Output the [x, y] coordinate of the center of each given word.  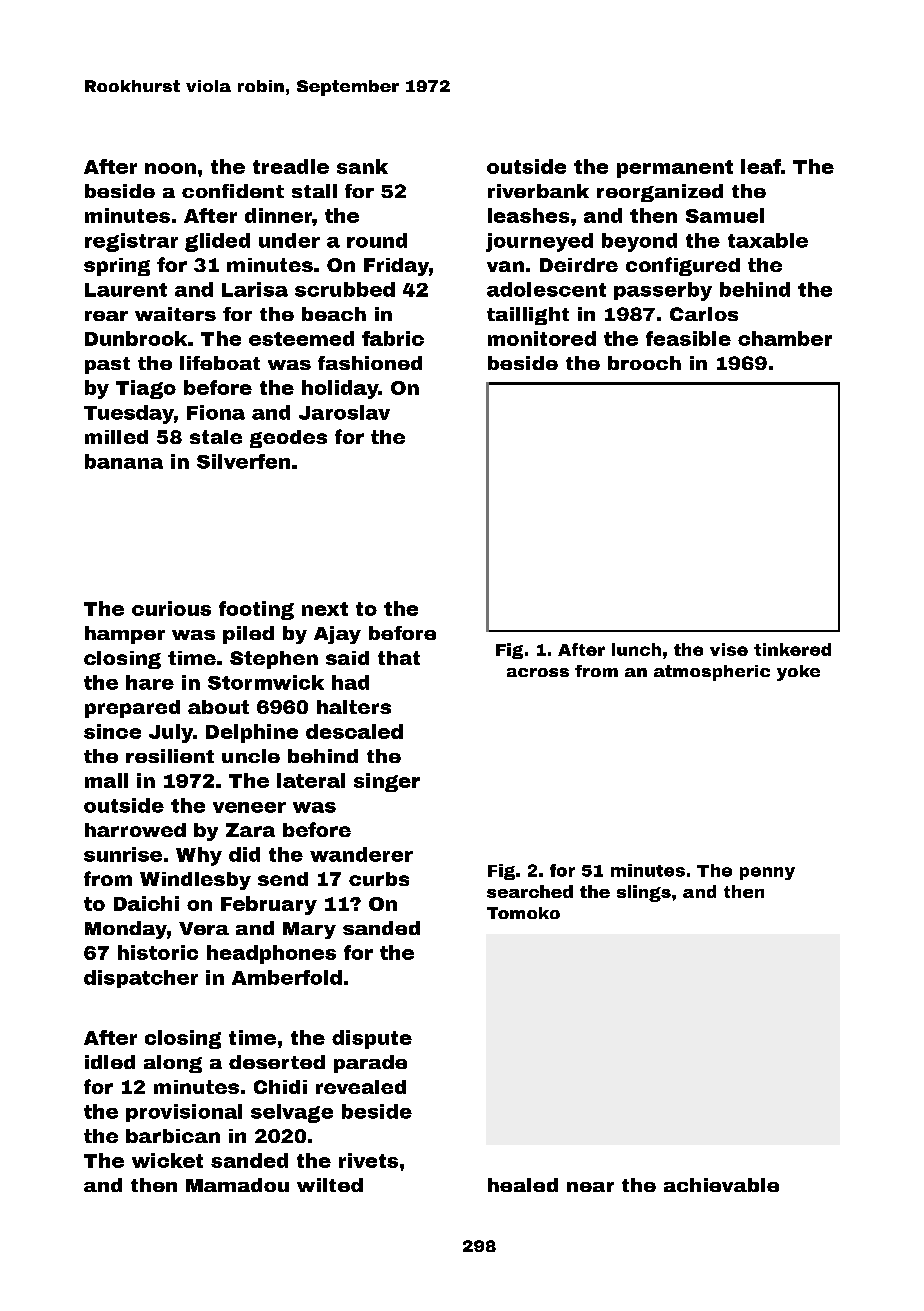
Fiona [216, 412]
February [269, 905]
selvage [292, 1113]
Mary [309, 930]
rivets [368, 1160]
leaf [761, 166]
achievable [721, 1185]
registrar [131, 242]
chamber [785, 338]
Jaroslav [344, 412]
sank [362, 166]
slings [644, 893]
